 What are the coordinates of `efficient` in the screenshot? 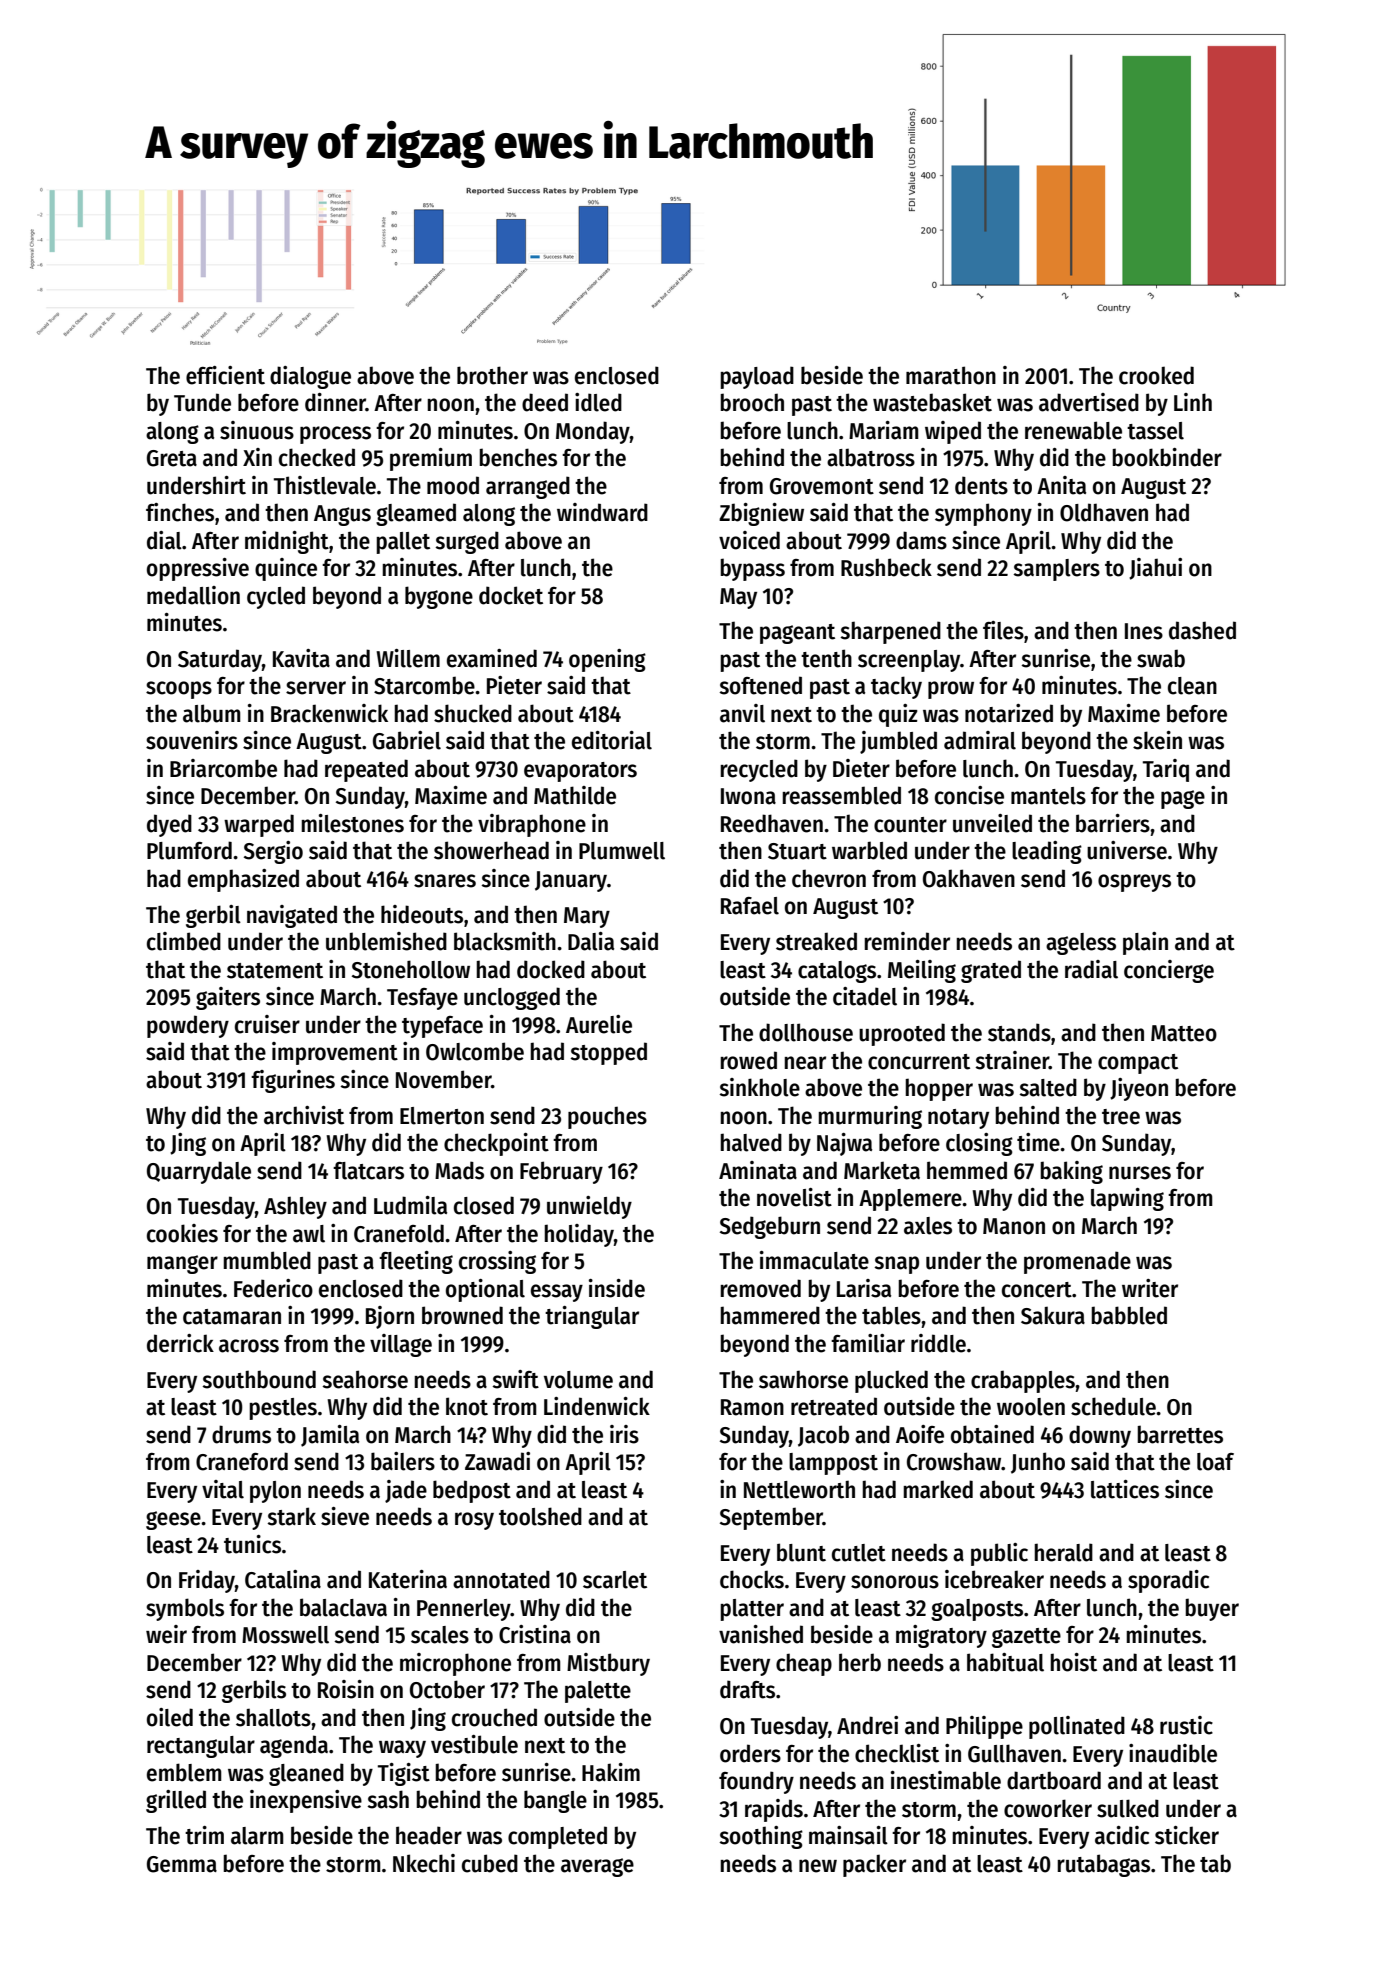 It's located at (225, 375).
